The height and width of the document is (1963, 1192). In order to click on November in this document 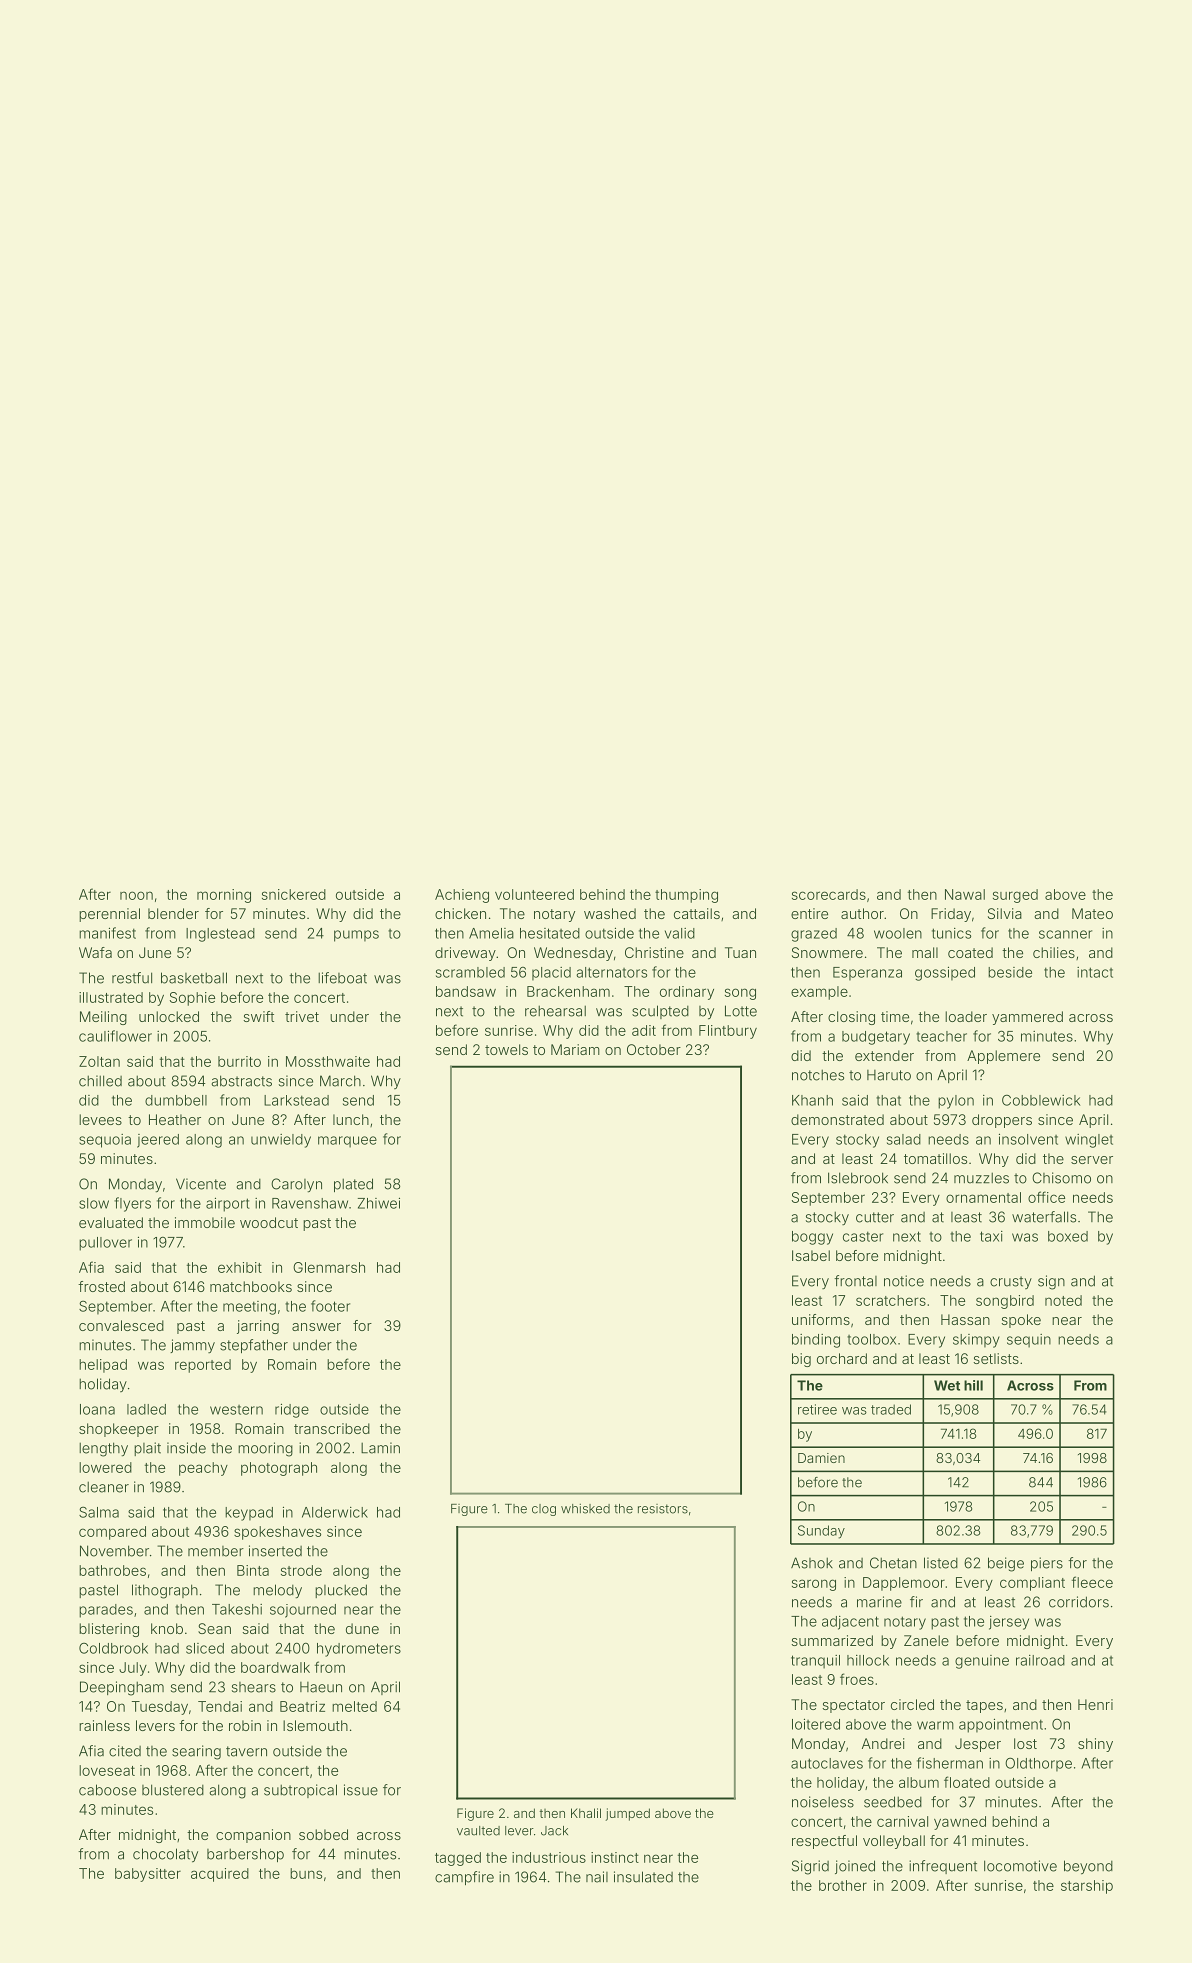, I will do `click(114, 1551)`.
